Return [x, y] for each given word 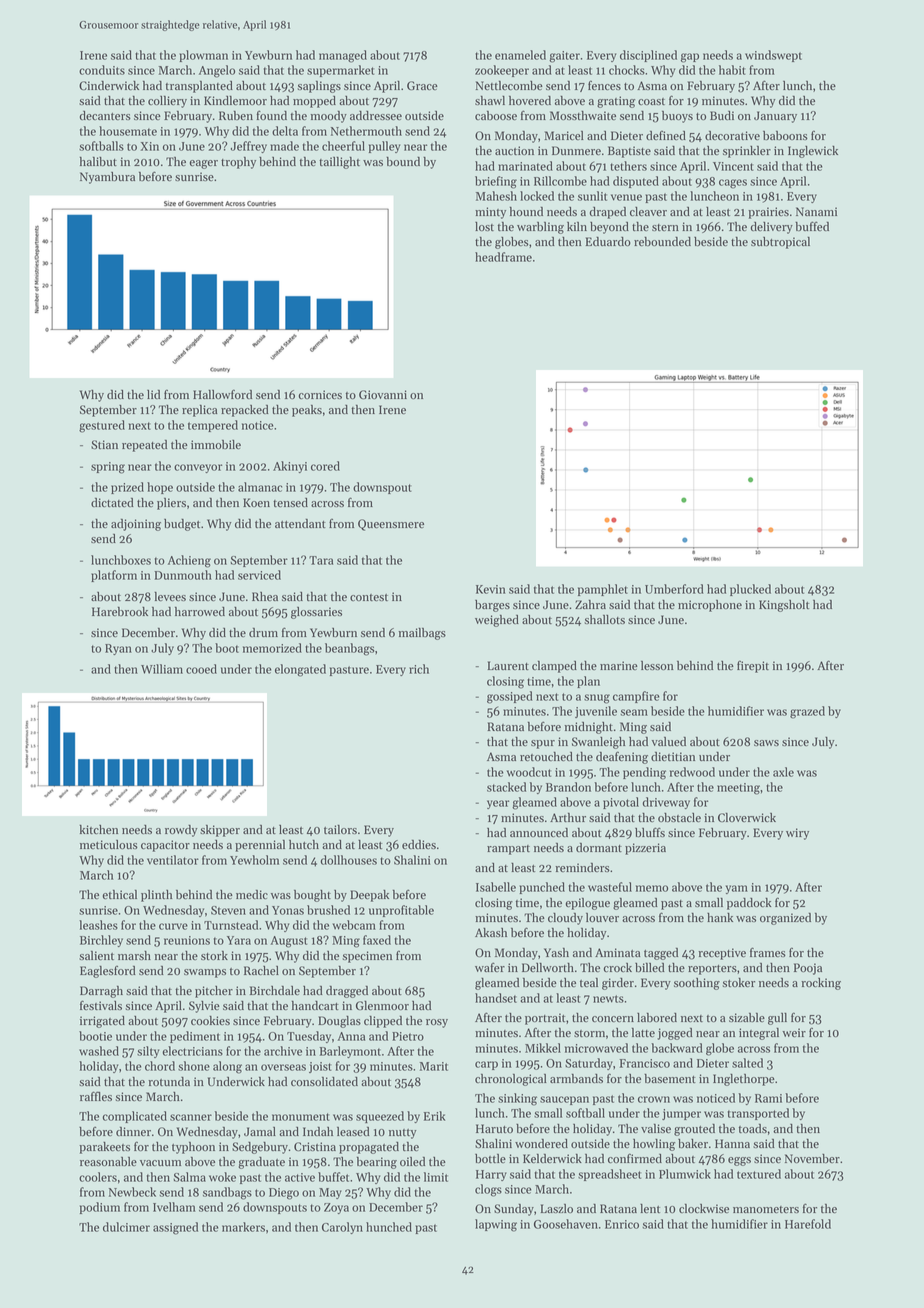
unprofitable [401, 911]
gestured [102, 426]
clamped [554, 667]
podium [100, 1208]
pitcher [214, 992]
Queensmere [391, 525]
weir [794, 1033]
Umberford [674, 589]
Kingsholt [784, 606]
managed [343, 56]
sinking [517, 1099]
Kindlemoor [235, 101]
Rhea [265, 596]
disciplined [648, 56]
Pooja [808, 969]
